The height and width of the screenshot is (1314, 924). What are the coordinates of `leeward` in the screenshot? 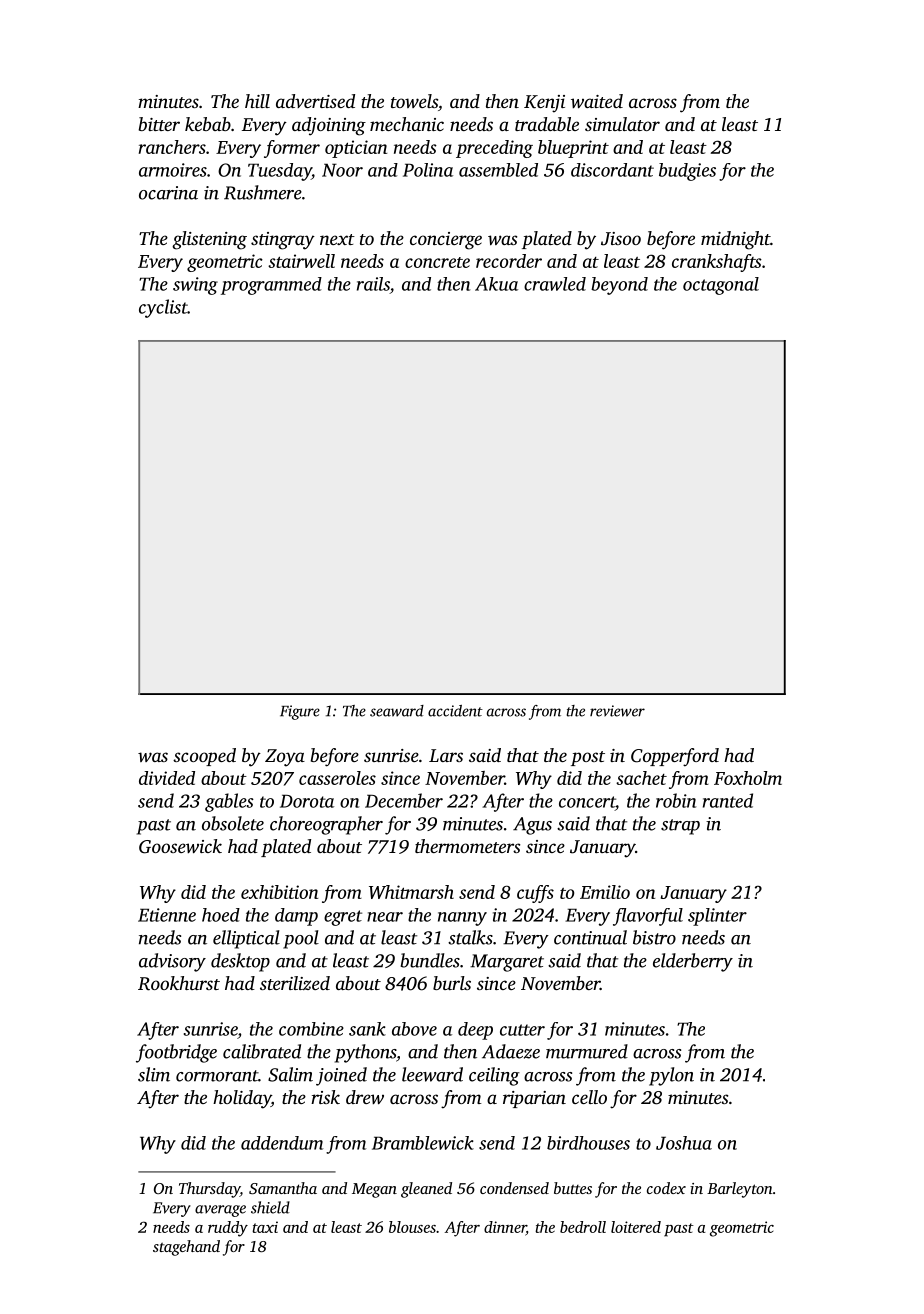 It's located at (432, 1074).
